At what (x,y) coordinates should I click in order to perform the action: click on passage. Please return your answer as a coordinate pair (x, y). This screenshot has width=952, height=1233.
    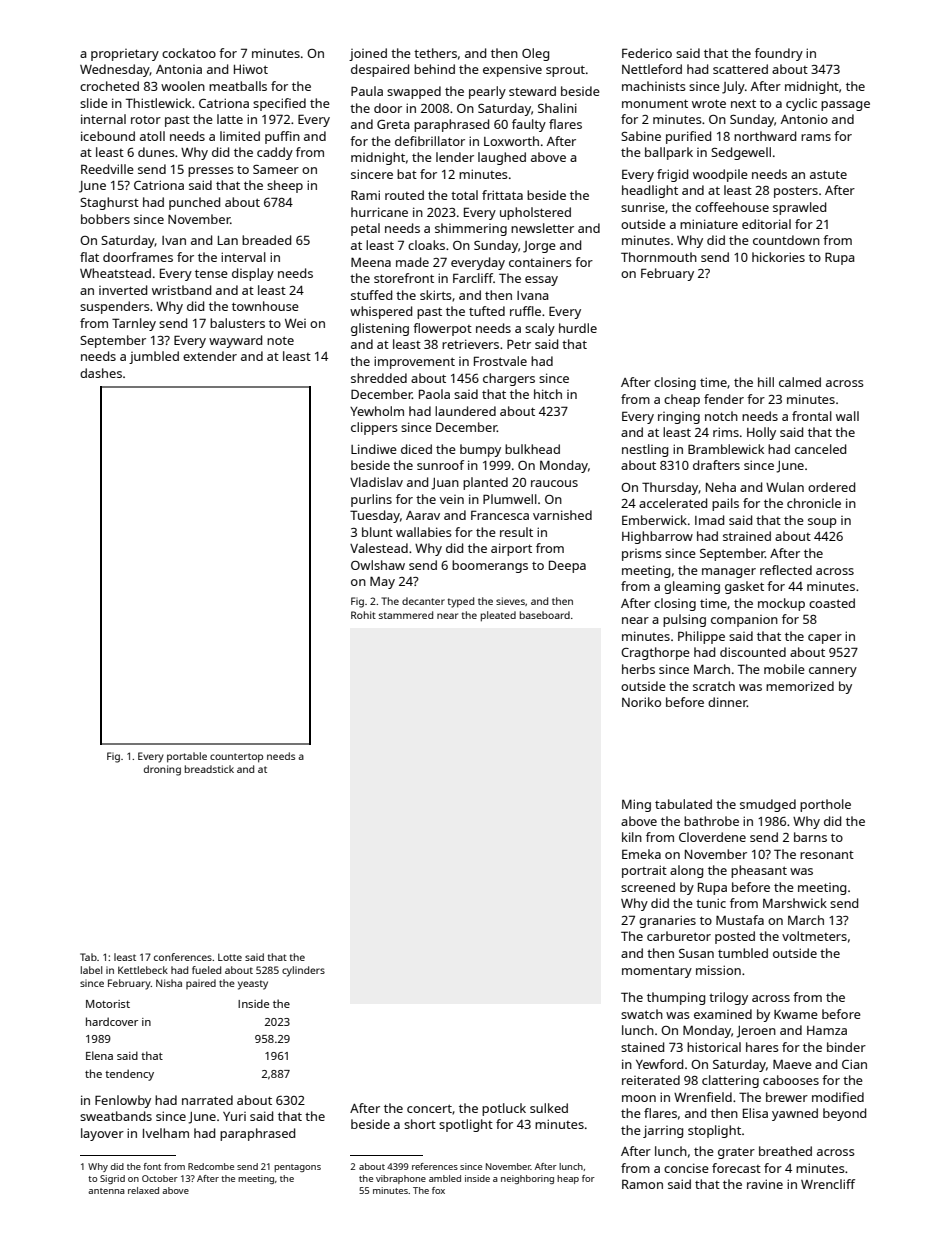
    Looking at the image, I should click on (845, 106).
